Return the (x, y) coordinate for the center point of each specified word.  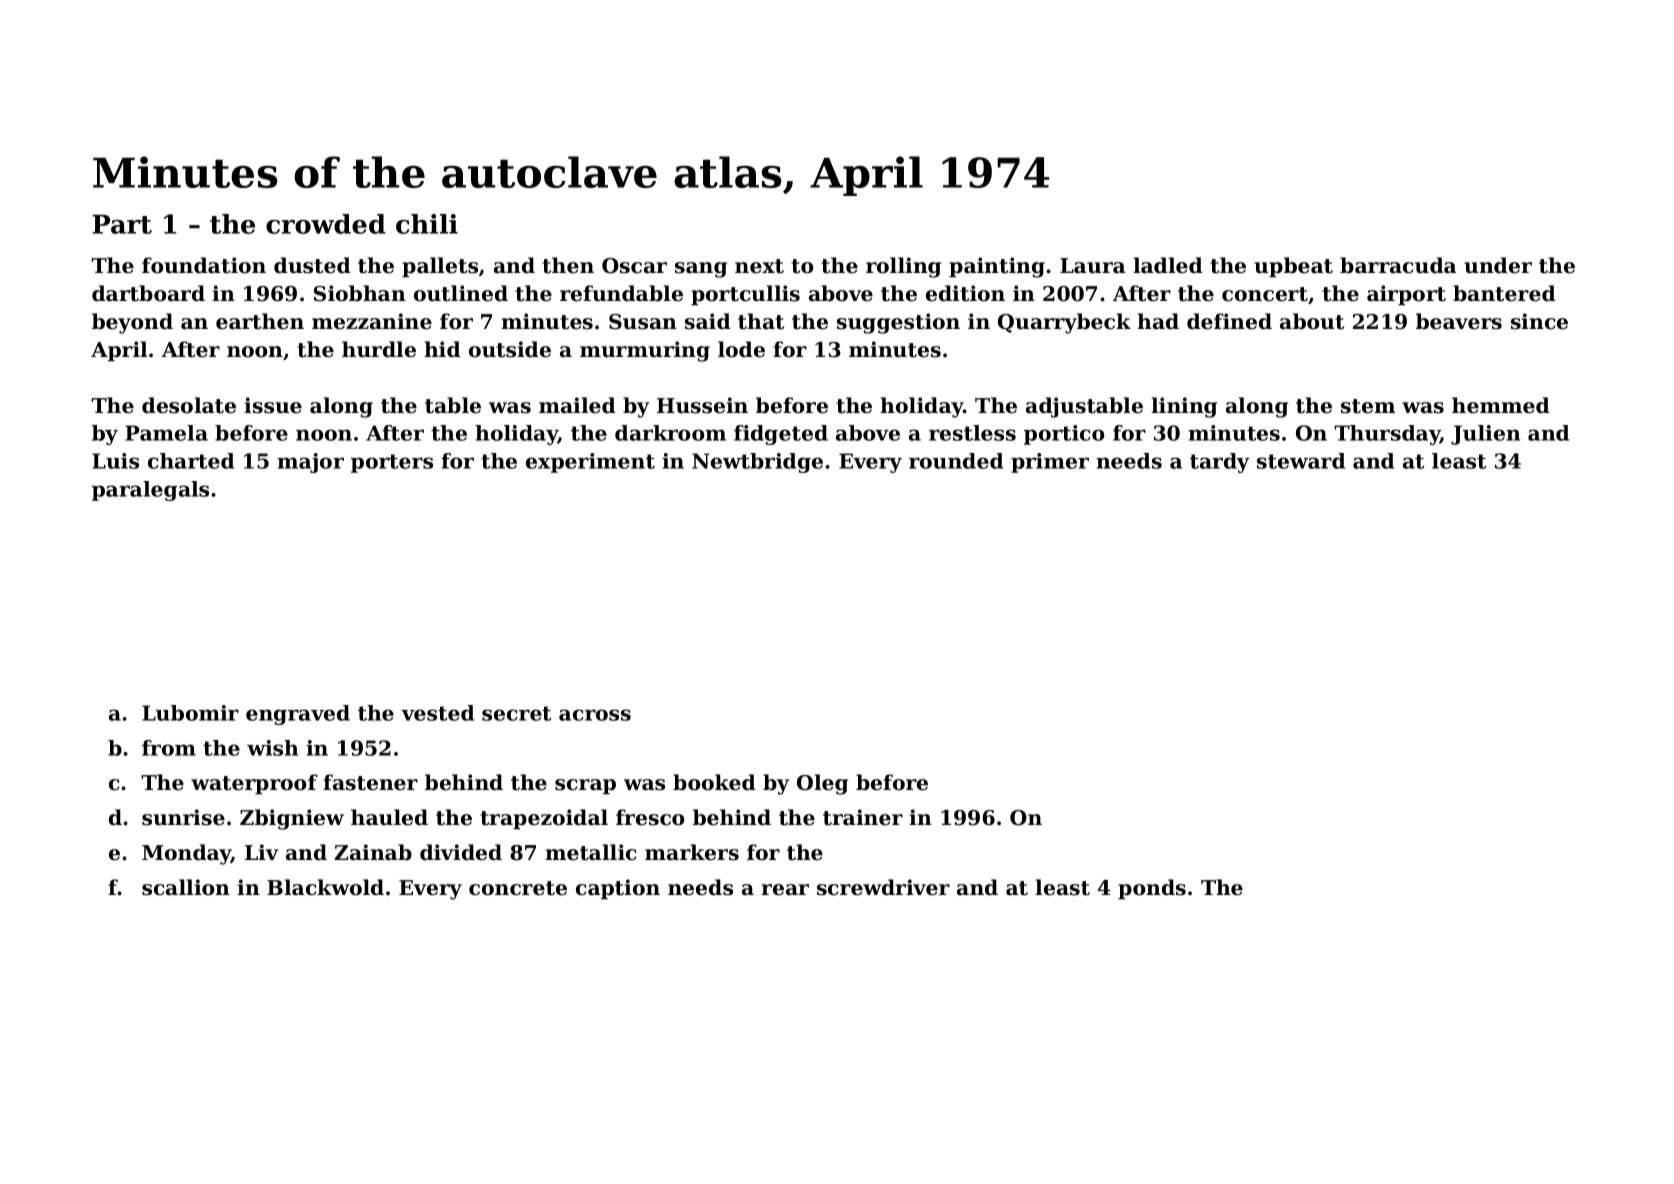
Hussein (702, 405)
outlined (461, 293)
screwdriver (883, 887)
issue (273, 405)
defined (1229, 321)
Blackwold (325, 887)
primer (1050, 463)
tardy (1220, 463)
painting (997, 267)
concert (1265, 294)
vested (437, 713)
